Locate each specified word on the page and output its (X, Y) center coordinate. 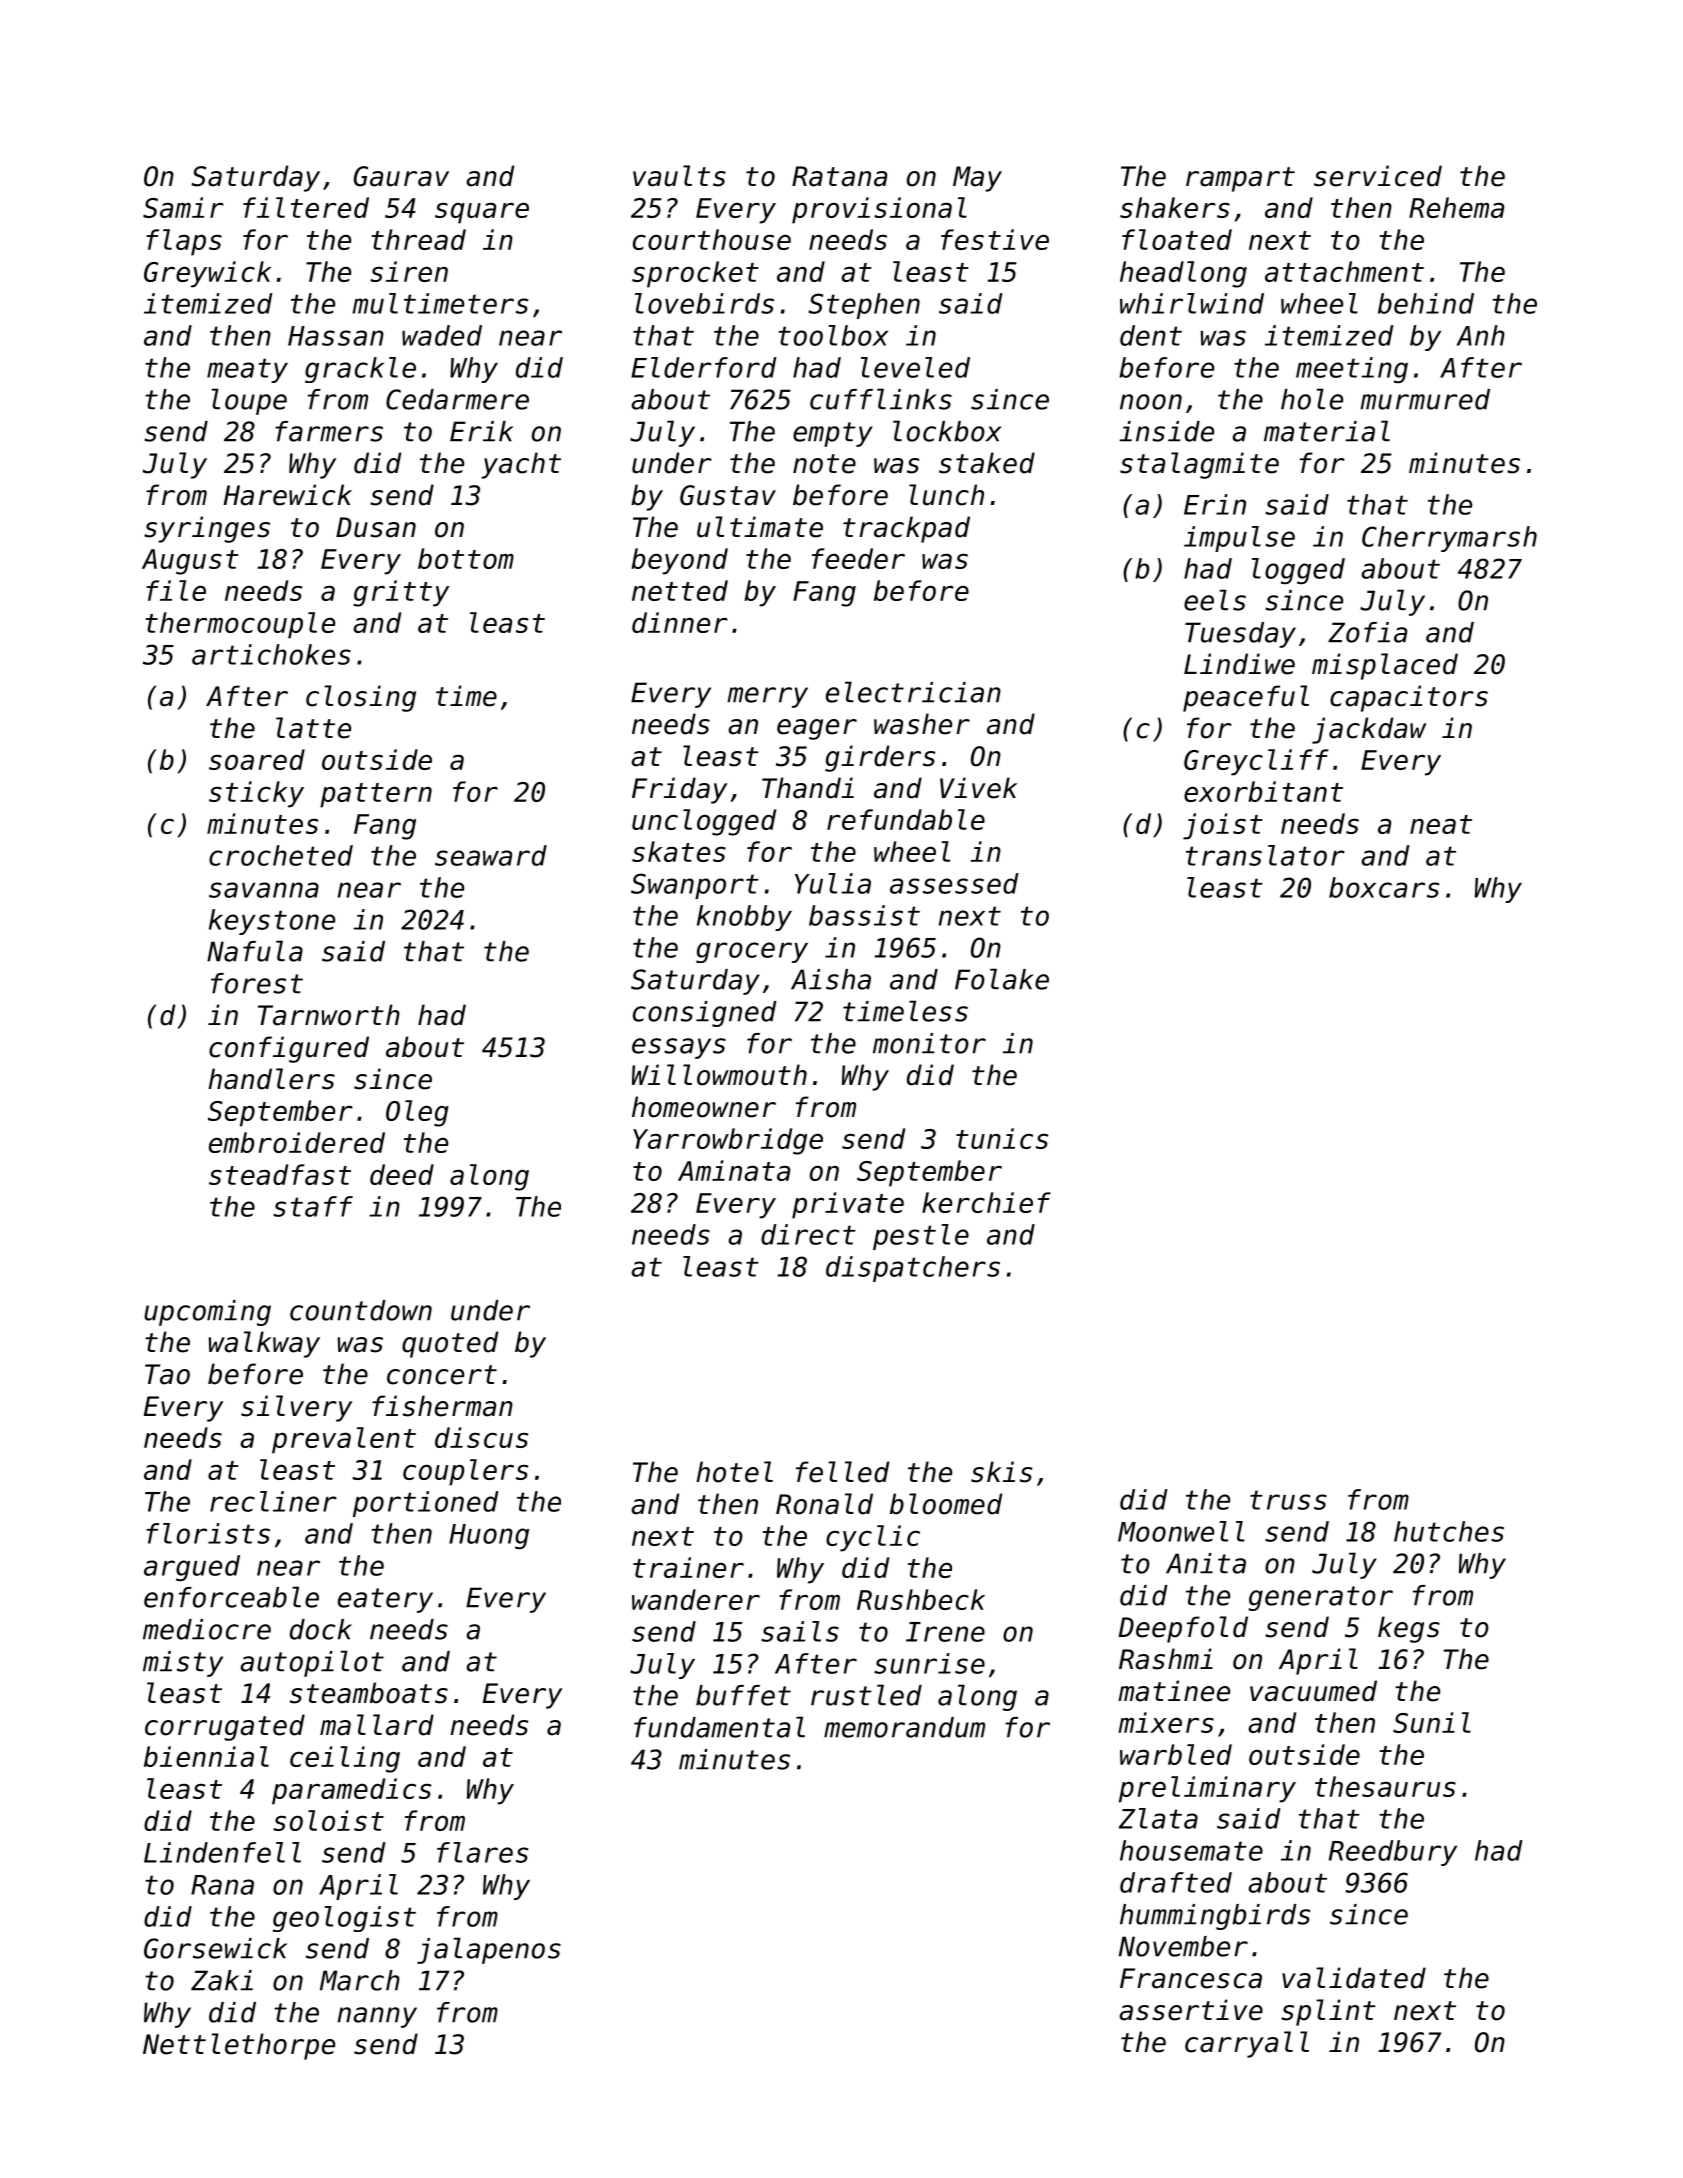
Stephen (864, 306)
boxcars (1384, 887)
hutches (1449, 1531)
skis (1001, 1472)
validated (1354, 1978)
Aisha (831, 979)
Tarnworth (329, 1015)
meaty (247, 370)
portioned (426, 1504)
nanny (377, 2017)
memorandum (904, 1727)
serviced (1378, 176)
